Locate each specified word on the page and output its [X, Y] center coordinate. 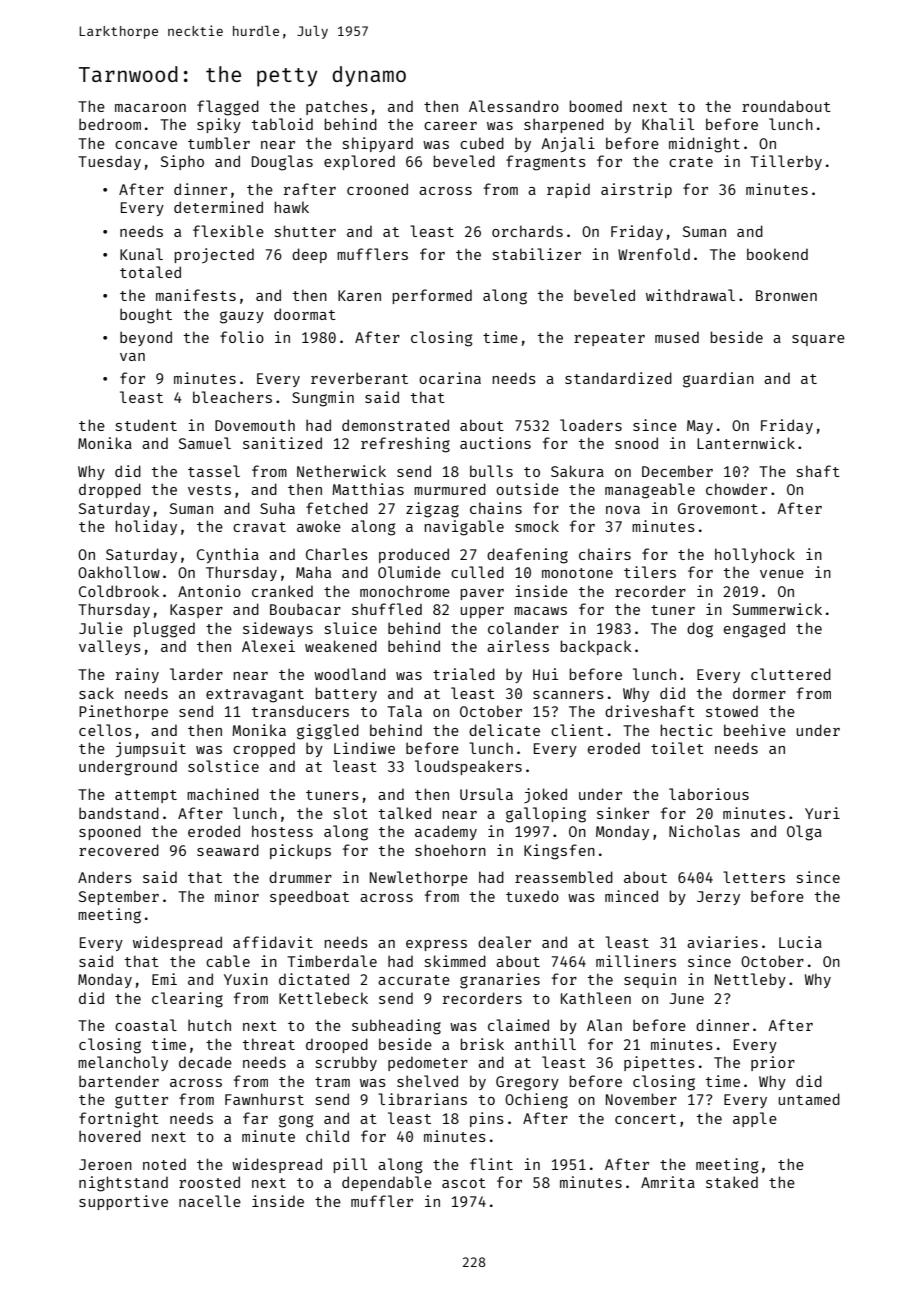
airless [518, 646]
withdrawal [690, 295]
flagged [228, 108]
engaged [754, 630]
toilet [677, 748]
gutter [141, 1102]
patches [337, 107]
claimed [518, 1025]
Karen [359, 295]
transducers [300, 711]
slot [351, 813]
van [132, 357]
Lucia [800, 942]
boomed [595, 106]
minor [237, 896]
